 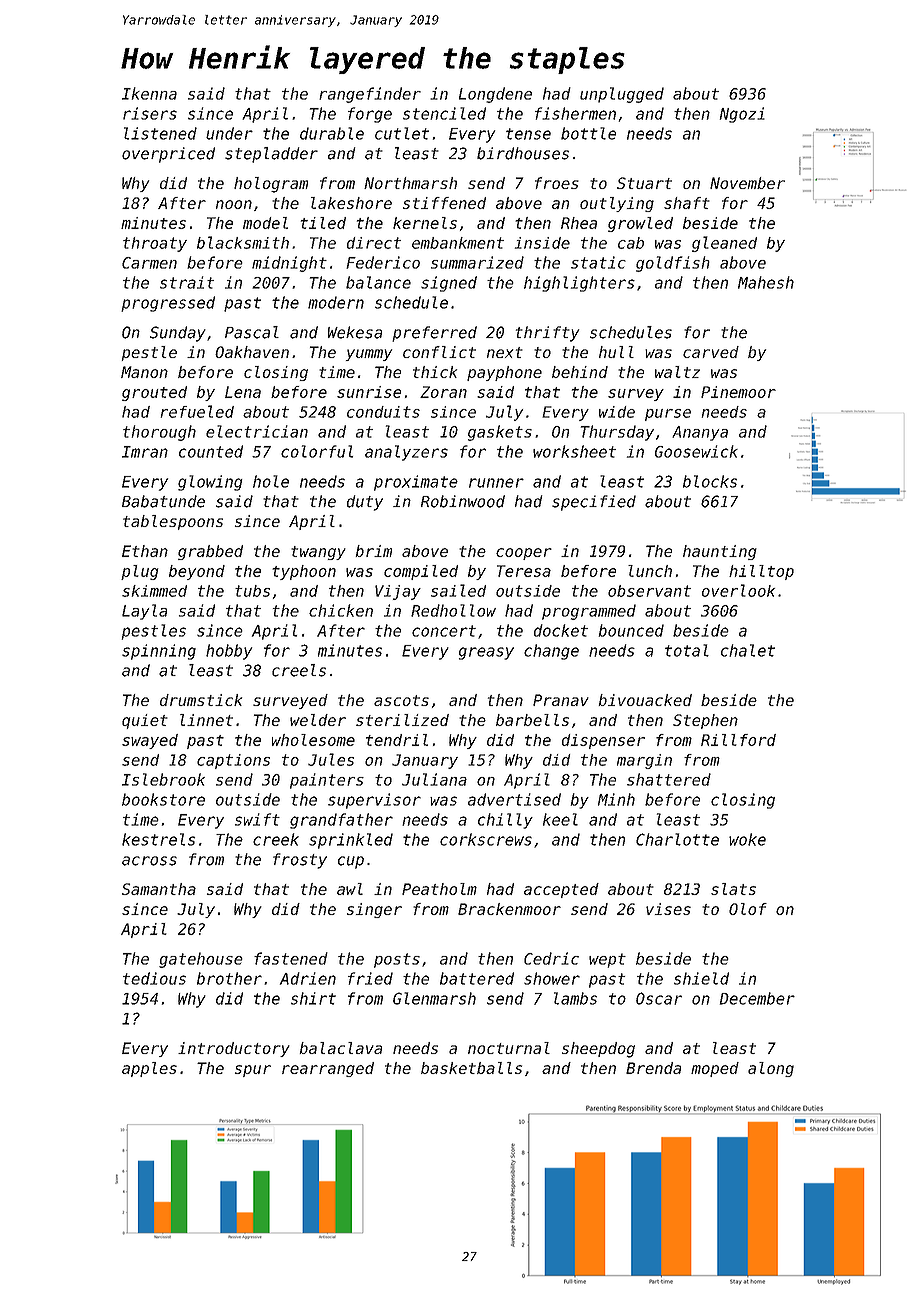 I want to click on fishermen, so click(x=575, y=113).
